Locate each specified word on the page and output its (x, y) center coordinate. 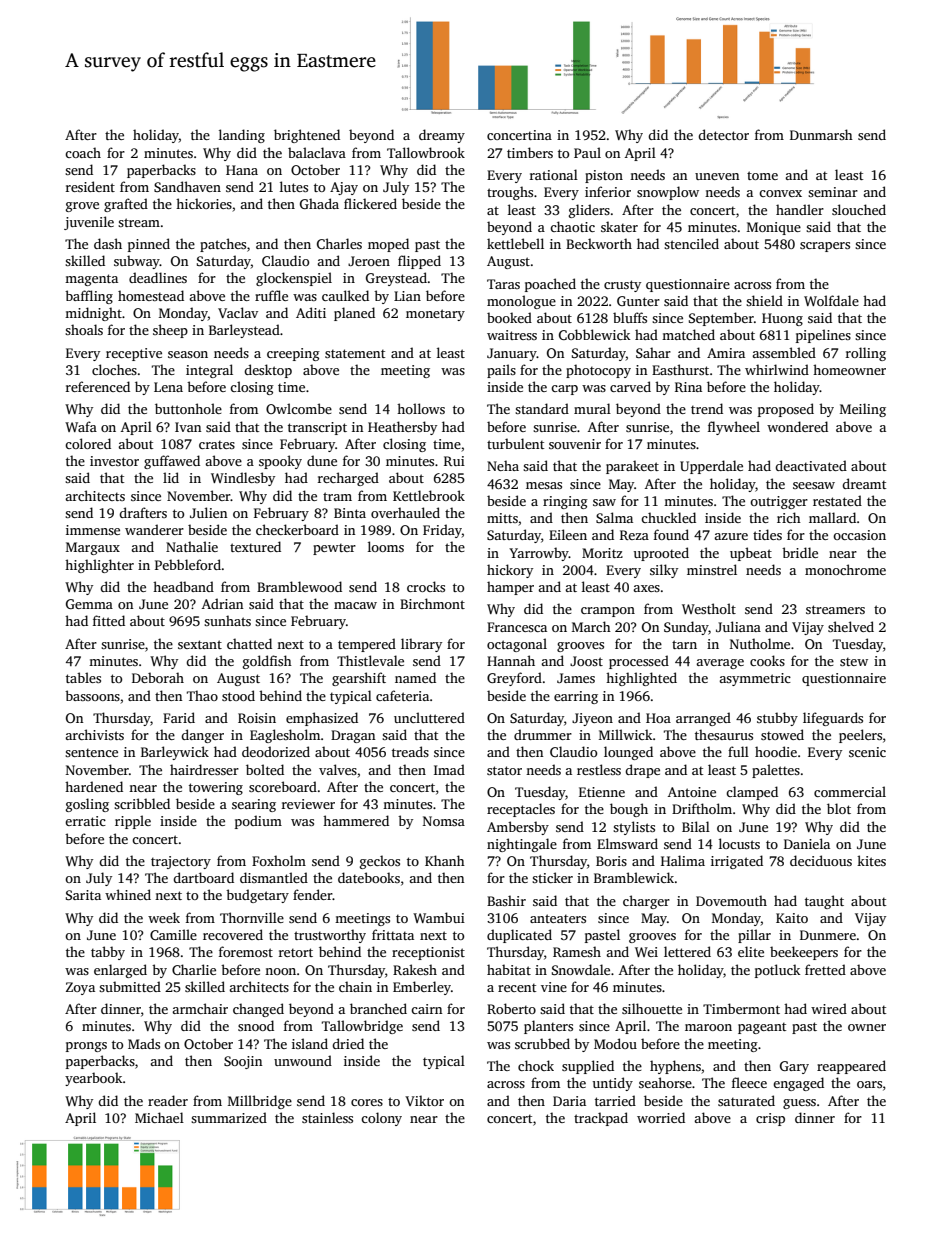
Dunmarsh (821, 134)
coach (83, 152)
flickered (370, 203)
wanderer (154, 529)
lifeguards (833, 719)
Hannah (511, 660)
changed (258, 1010)
